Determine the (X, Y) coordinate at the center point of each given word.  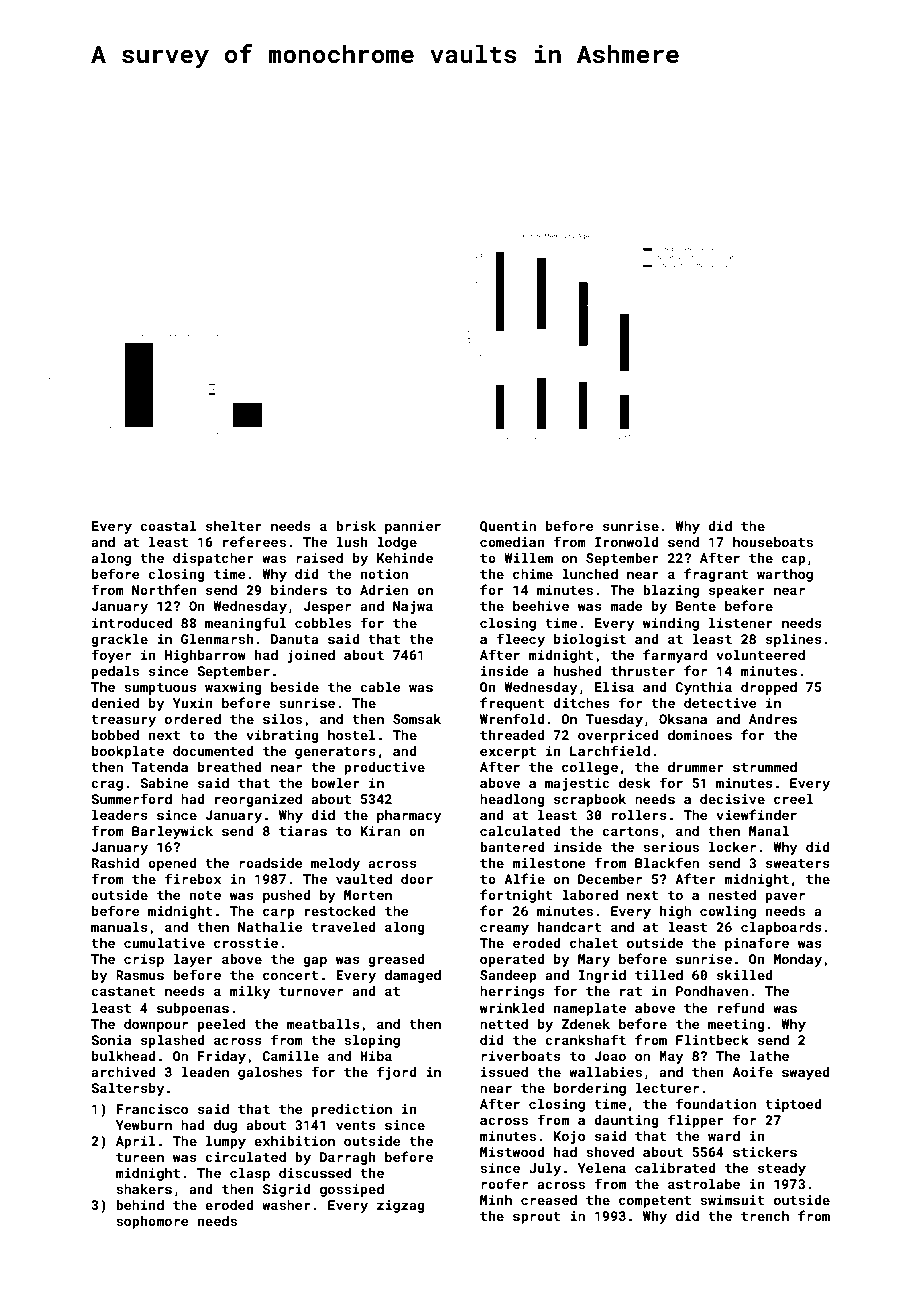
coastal (168, 526)
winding (671, 624)
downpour (156, 1025)
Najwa (413, 607)
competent (655, 1202)
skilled (745, 975)
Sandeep (508, 976)
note (205, 895)
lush (352, 542)
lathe (769, 1056)
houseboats (773, 542)
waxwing (233, 688)
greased (396, 960)
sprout (537, 1218)
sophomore (152, 1222)
